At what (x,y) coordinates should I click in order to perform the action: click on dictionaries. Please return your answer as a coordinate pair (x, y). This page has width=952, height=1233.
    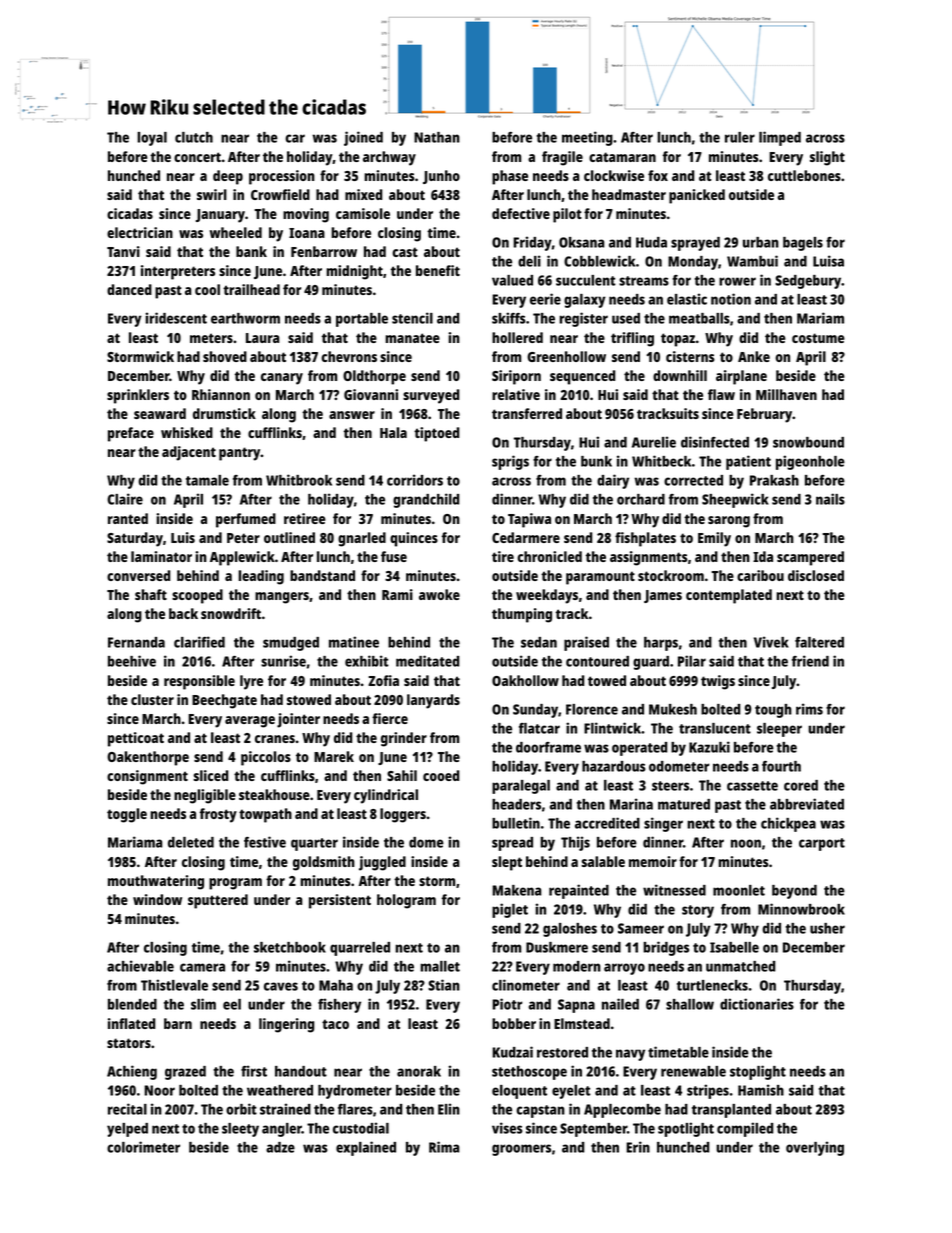
    Looking at the image, I should click on (757, 1004).
